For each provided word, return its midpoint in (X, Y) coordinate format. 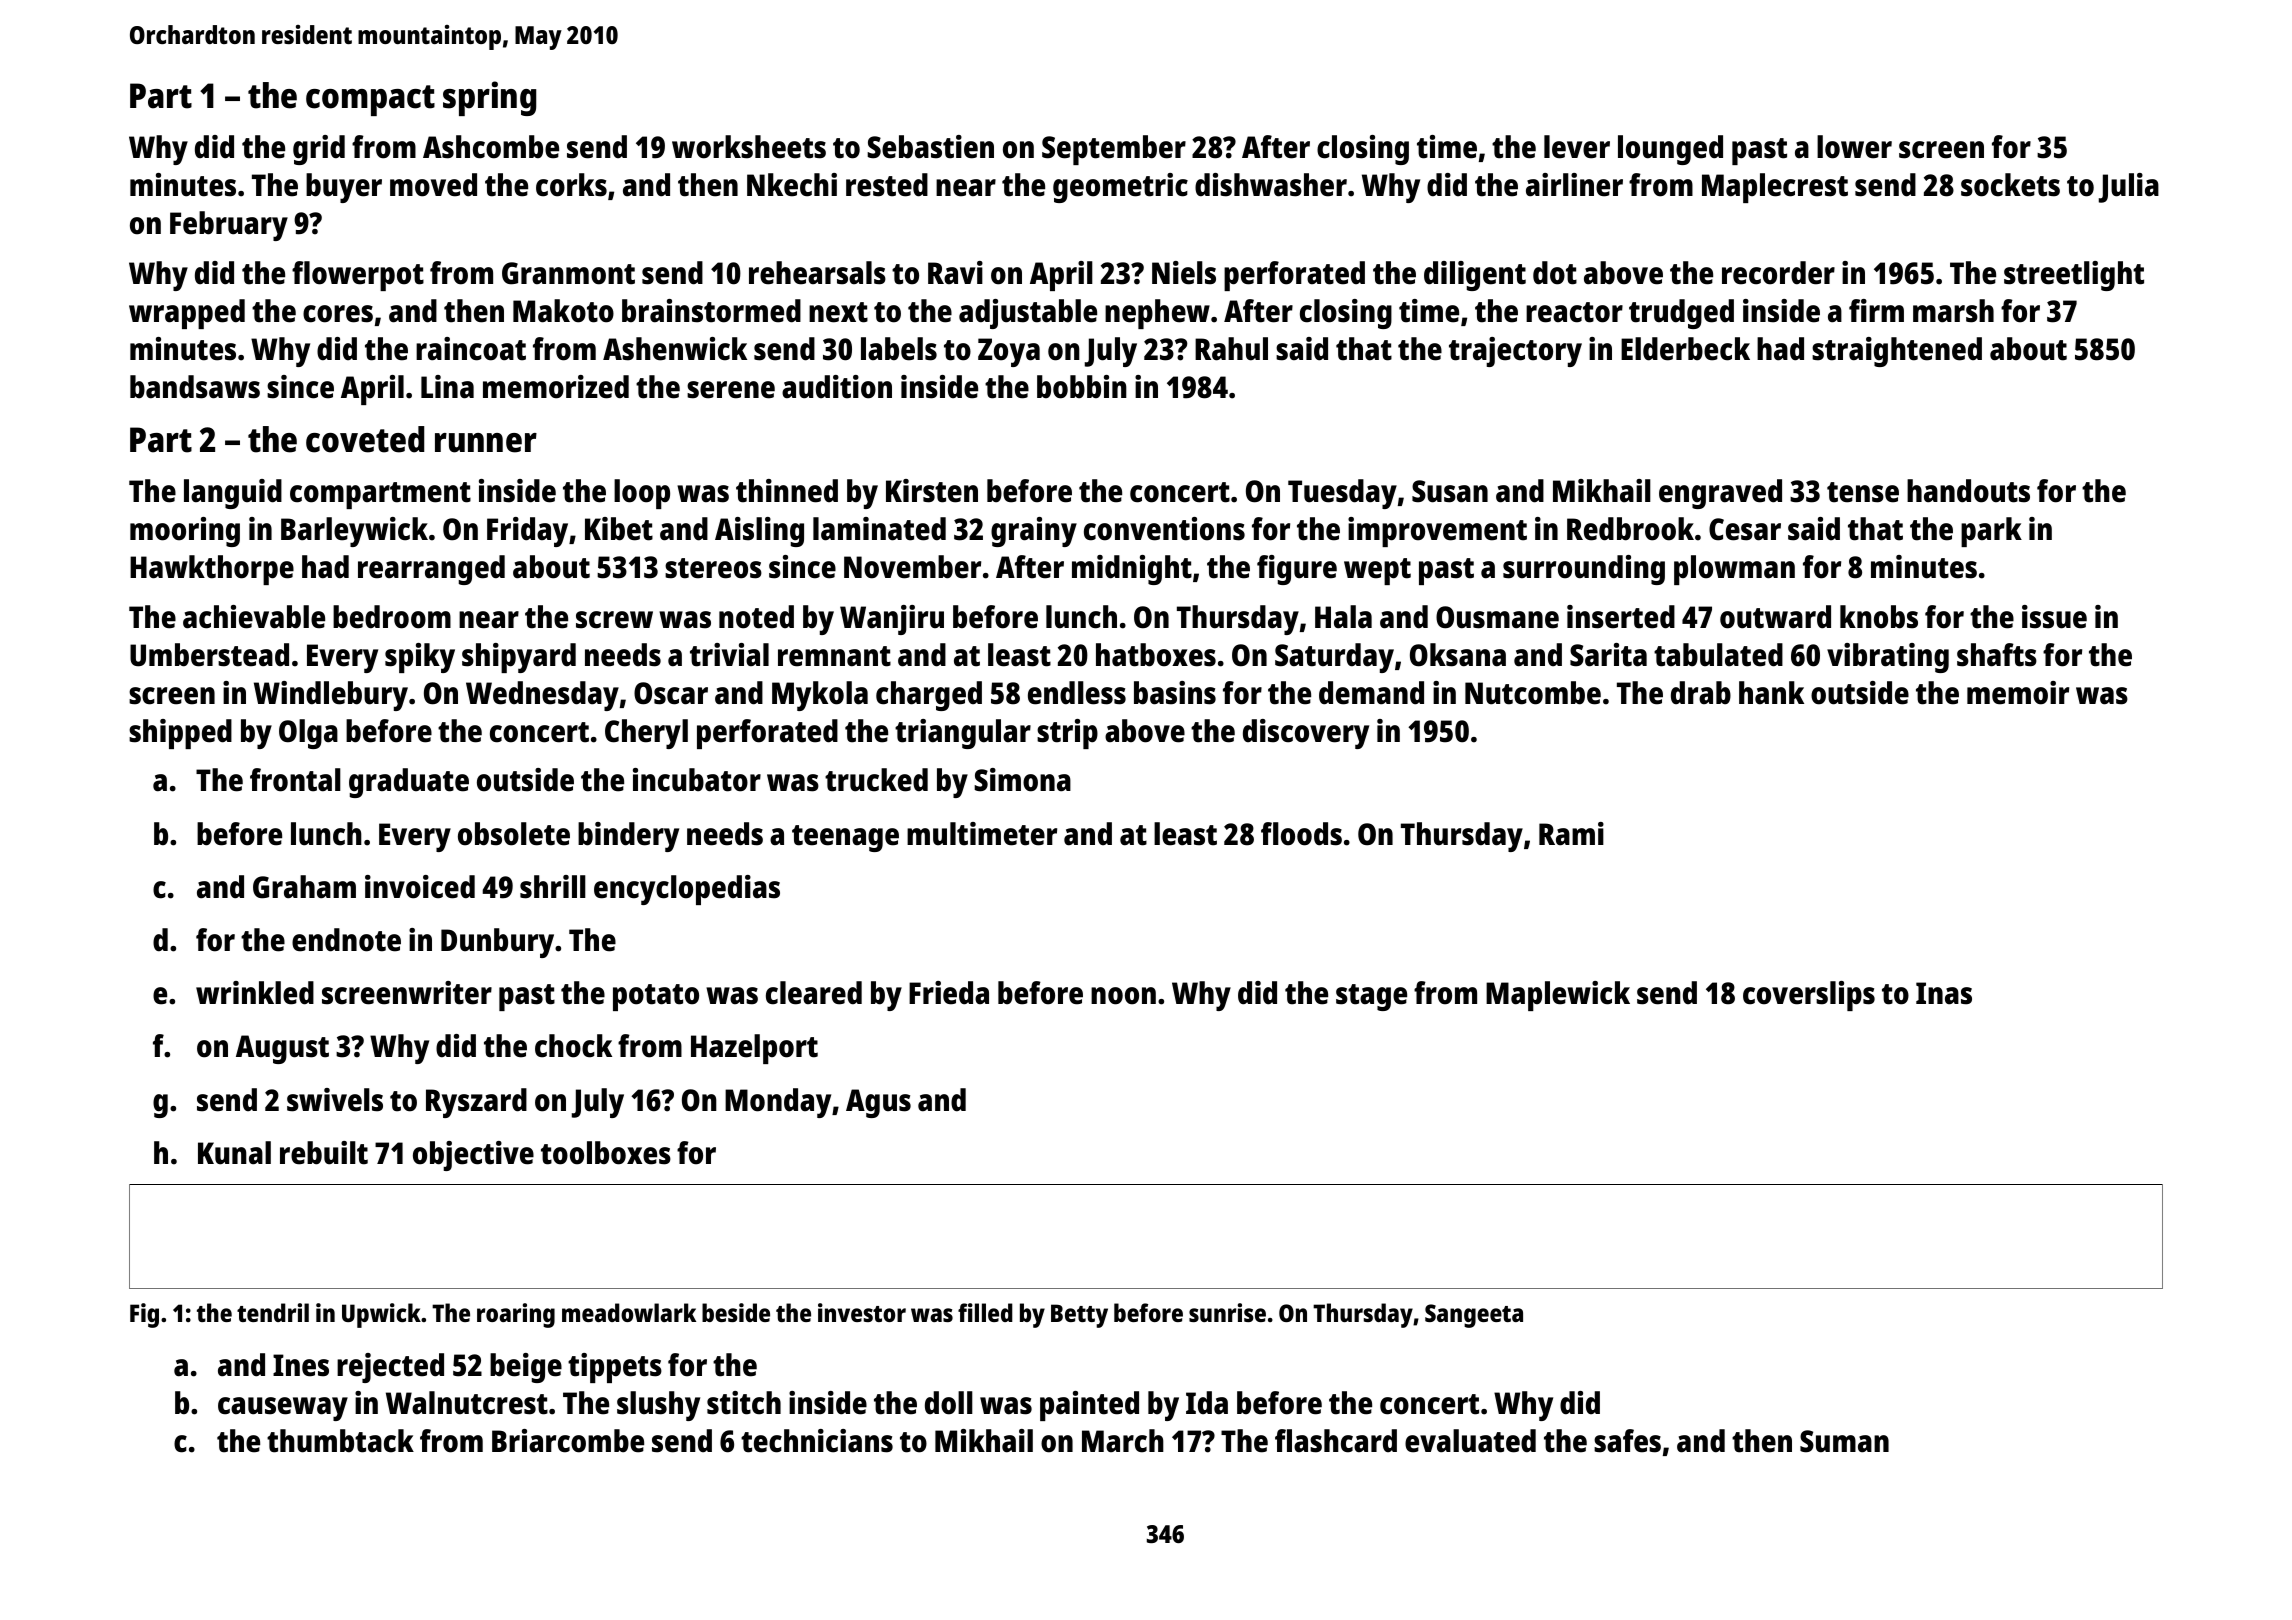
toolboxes (606, 1153)
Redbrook (1630, 529)
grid (319, 150)
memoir (2018, 693)
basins (1175, 693)
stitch (744, 1403)
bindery (628, 837)
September (1114, 150)
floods (1301, 834)
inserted (1621, 617)
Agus (878, 1103)
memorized (556, 387)
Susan (1450, 491)
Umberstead (209, 655)
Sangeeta (1474, 1316)
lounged (1670, 150)
